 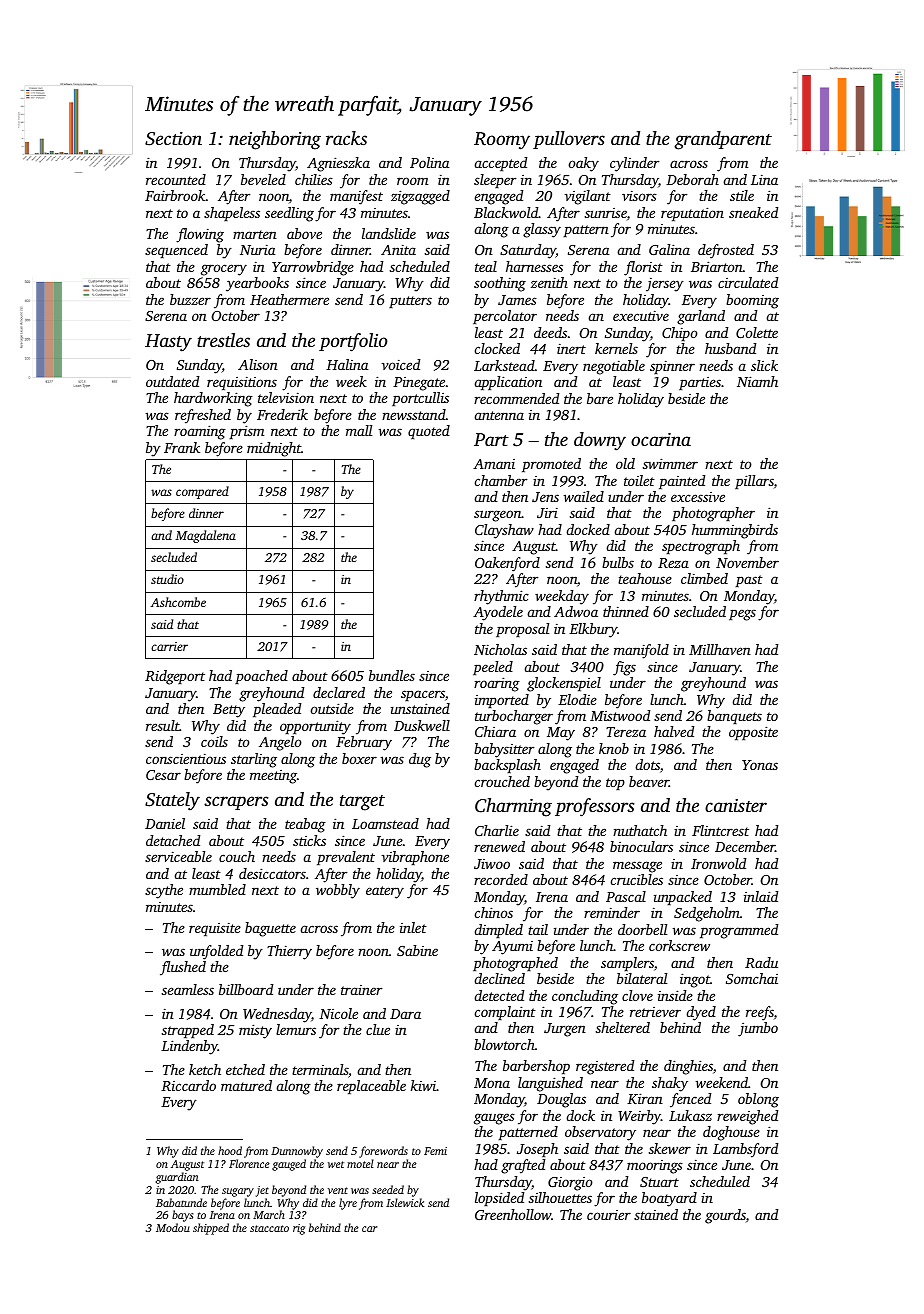 I want to click on poached, so click(x=261, y=677).
